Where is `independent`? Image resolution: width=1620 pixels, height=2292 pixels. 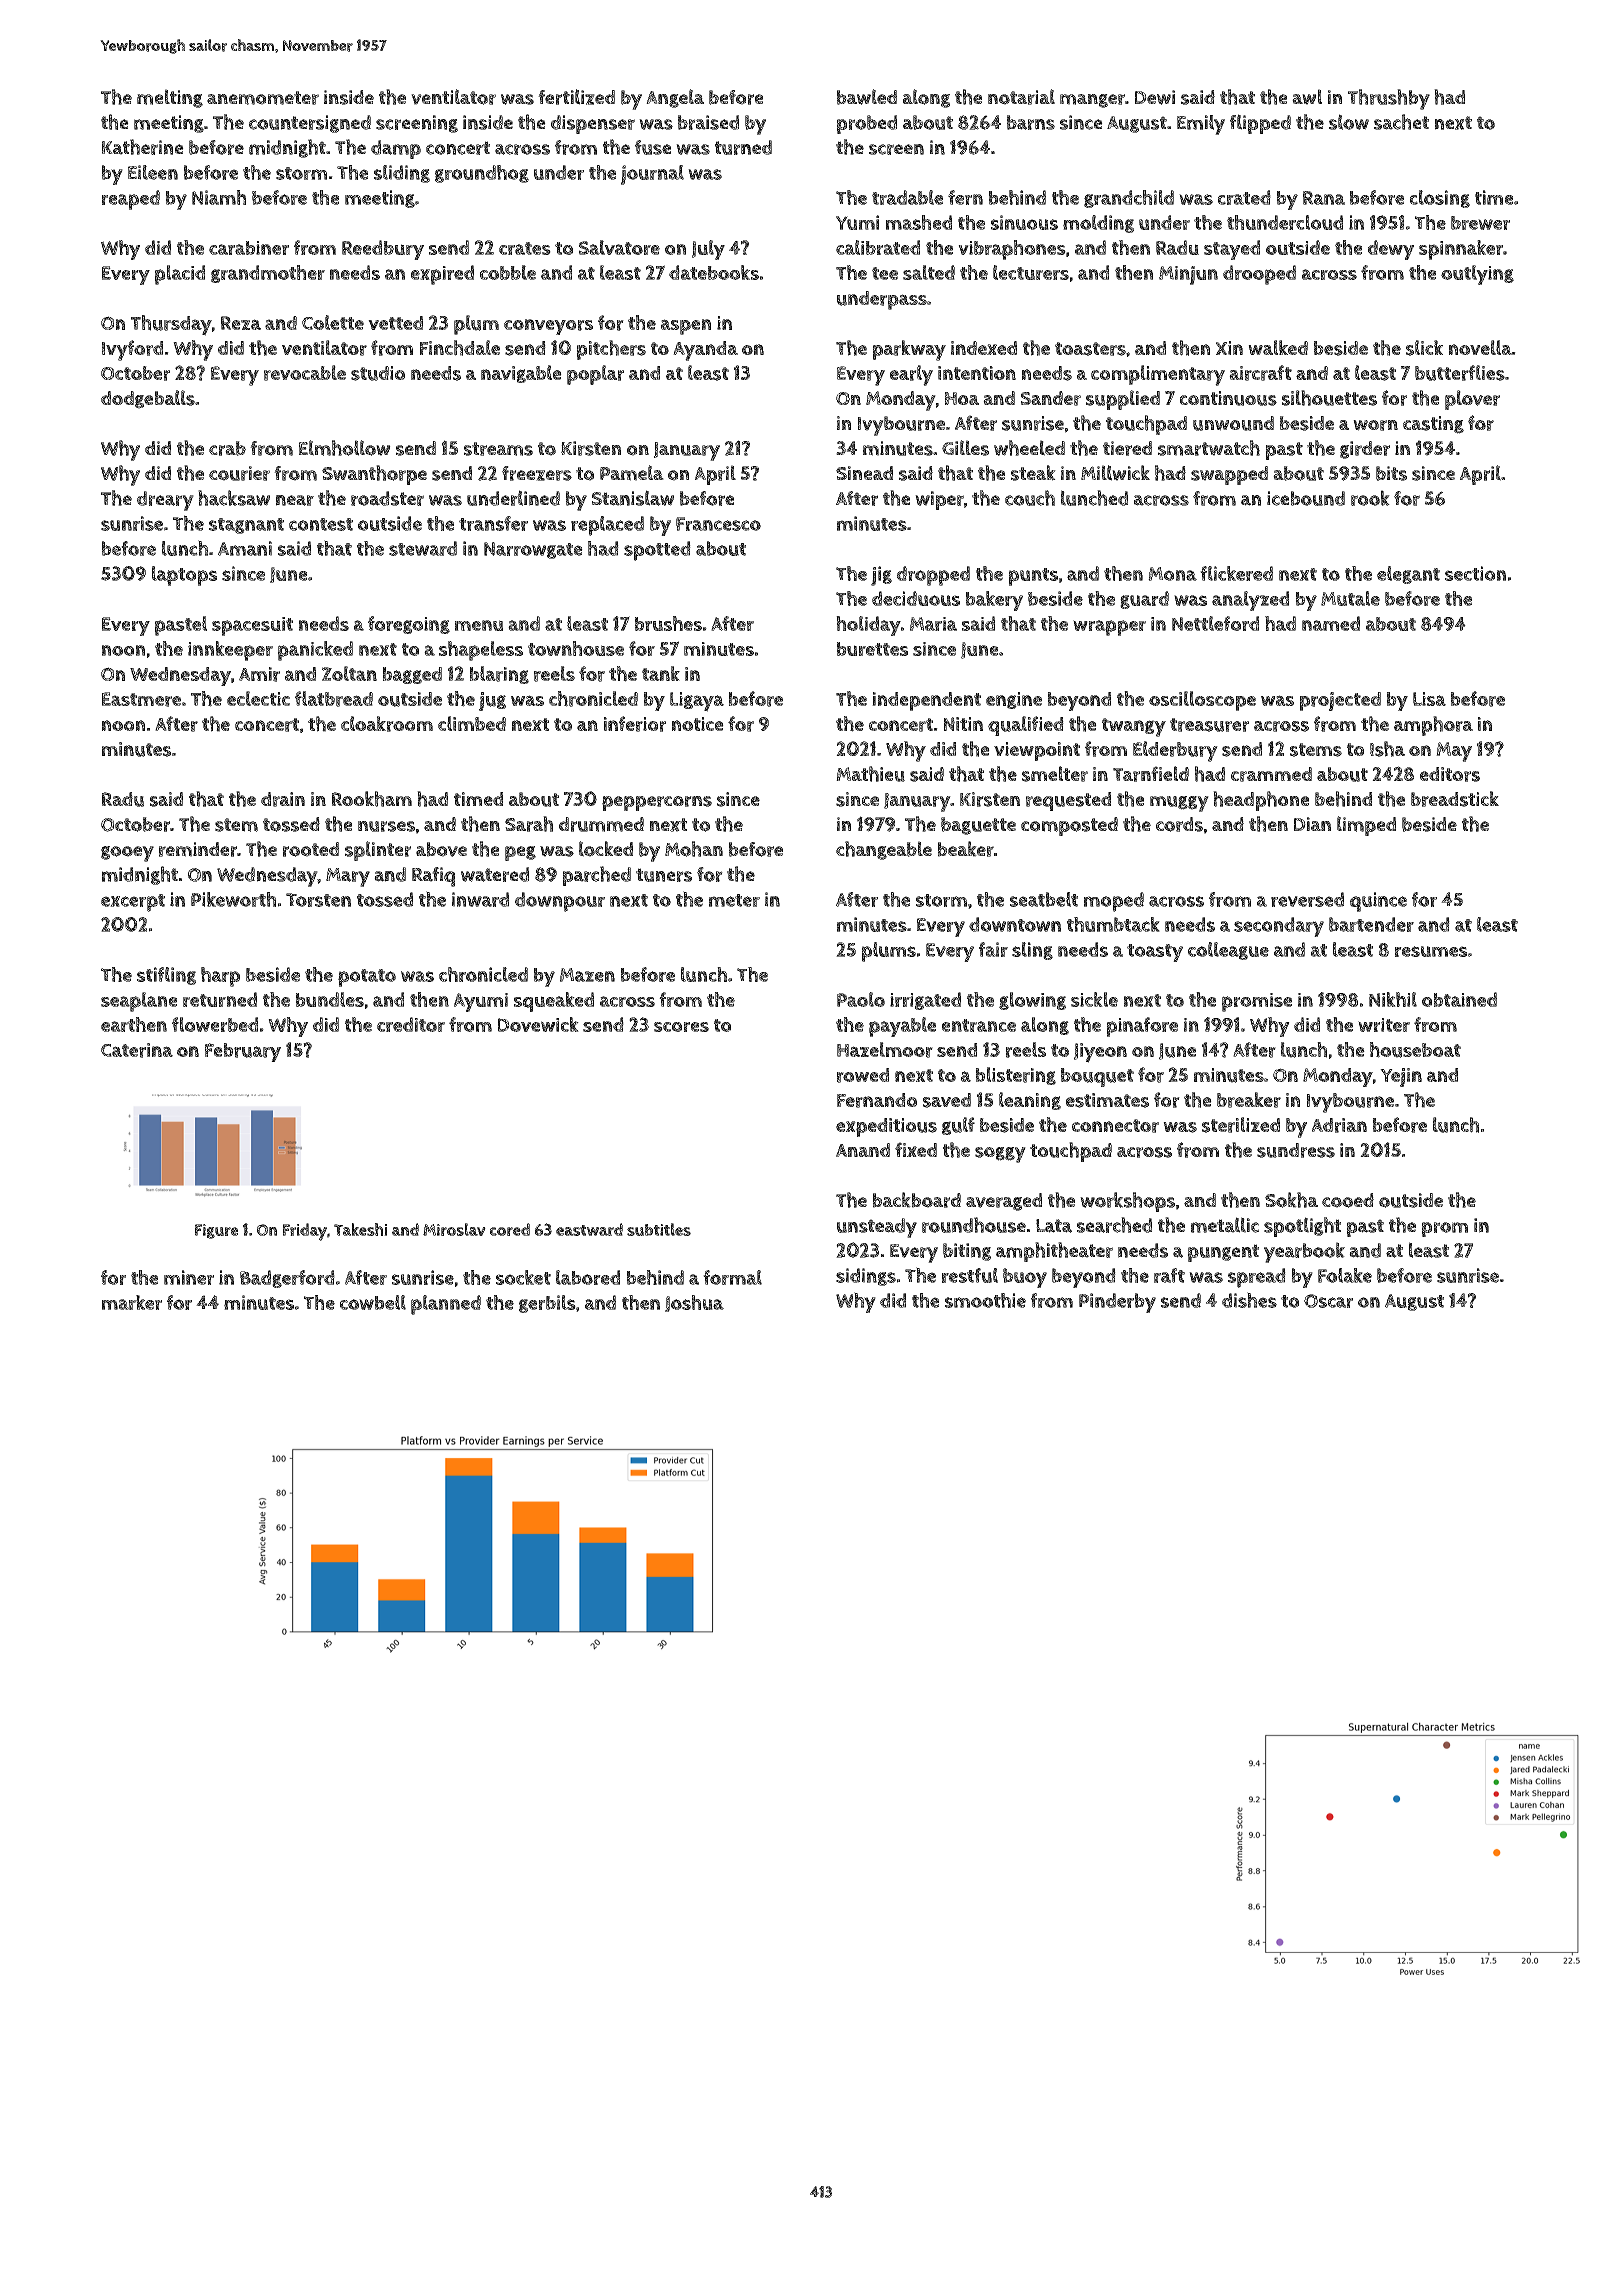 independent is located at coordinates (926, 701).
